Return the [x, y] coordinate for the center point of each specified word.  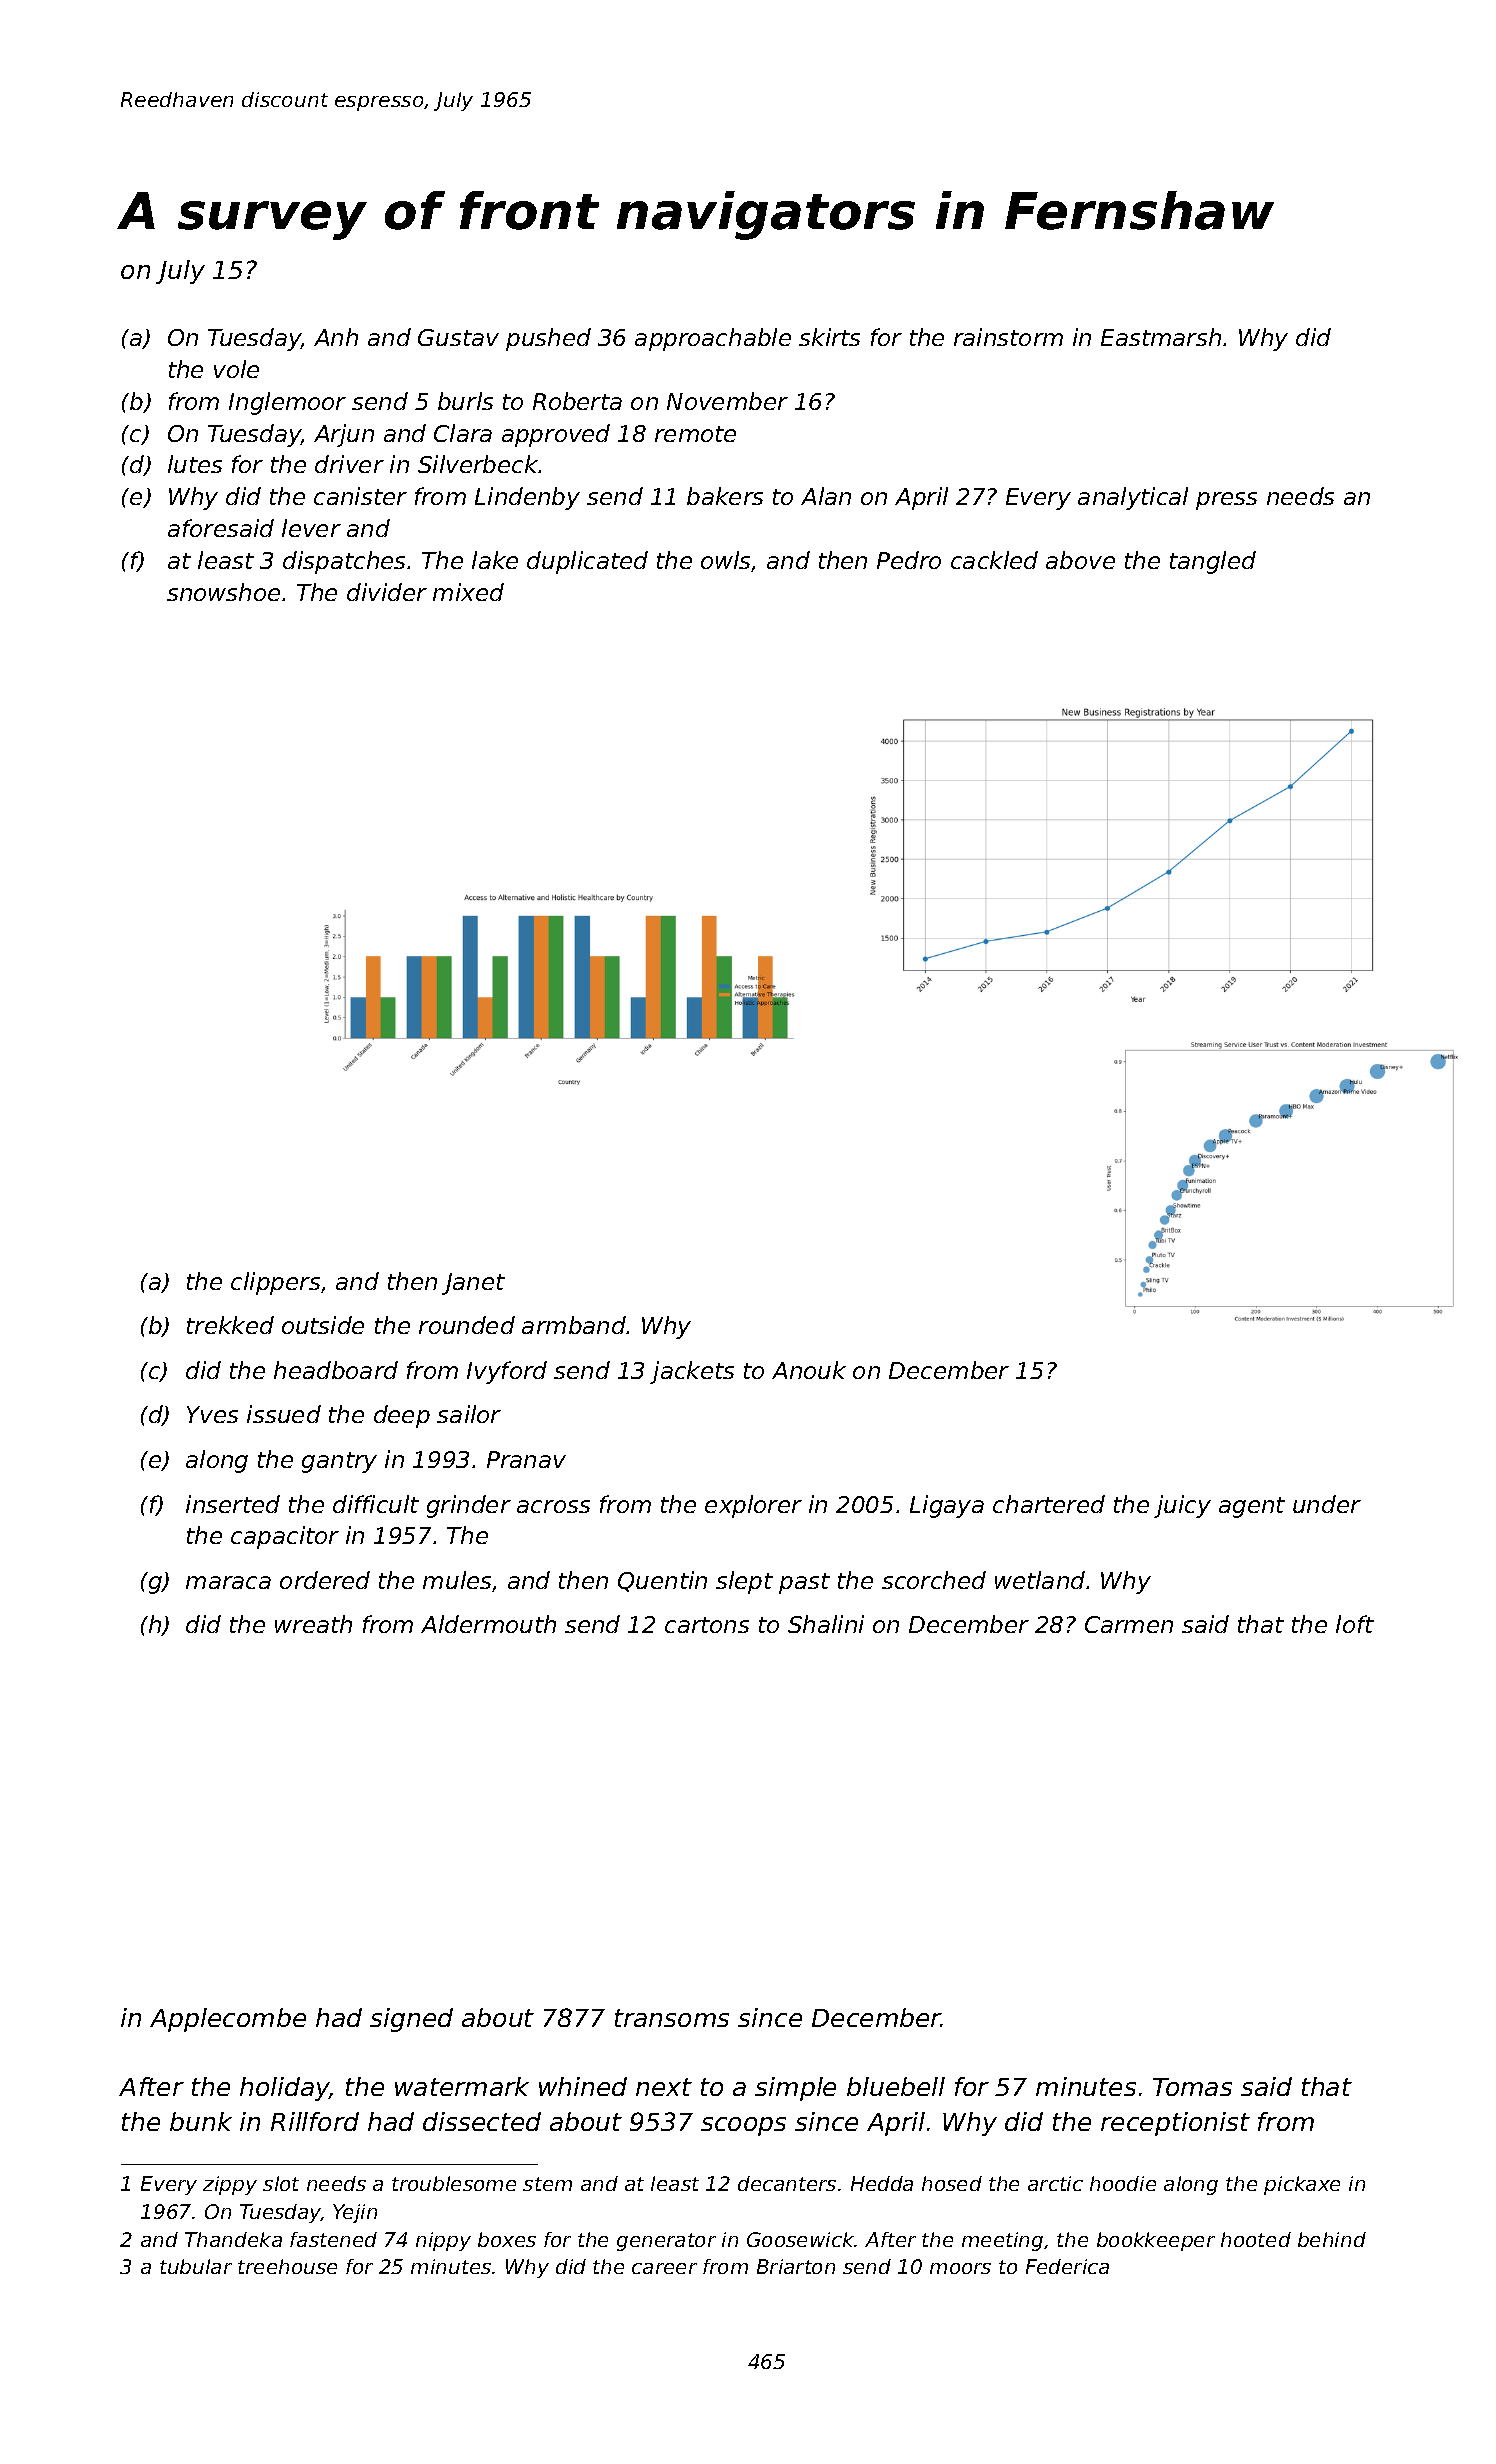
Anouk [809, 1370]
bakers [725, 496]
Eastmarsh [1161, 337]
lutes [195, 464]
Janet [473, 1284]
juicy [1182, 1506]
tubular [196, 2266]
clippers [275, 1283]
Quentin [662, 1581]
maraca [228, 1582]
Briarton [796, 2266]
